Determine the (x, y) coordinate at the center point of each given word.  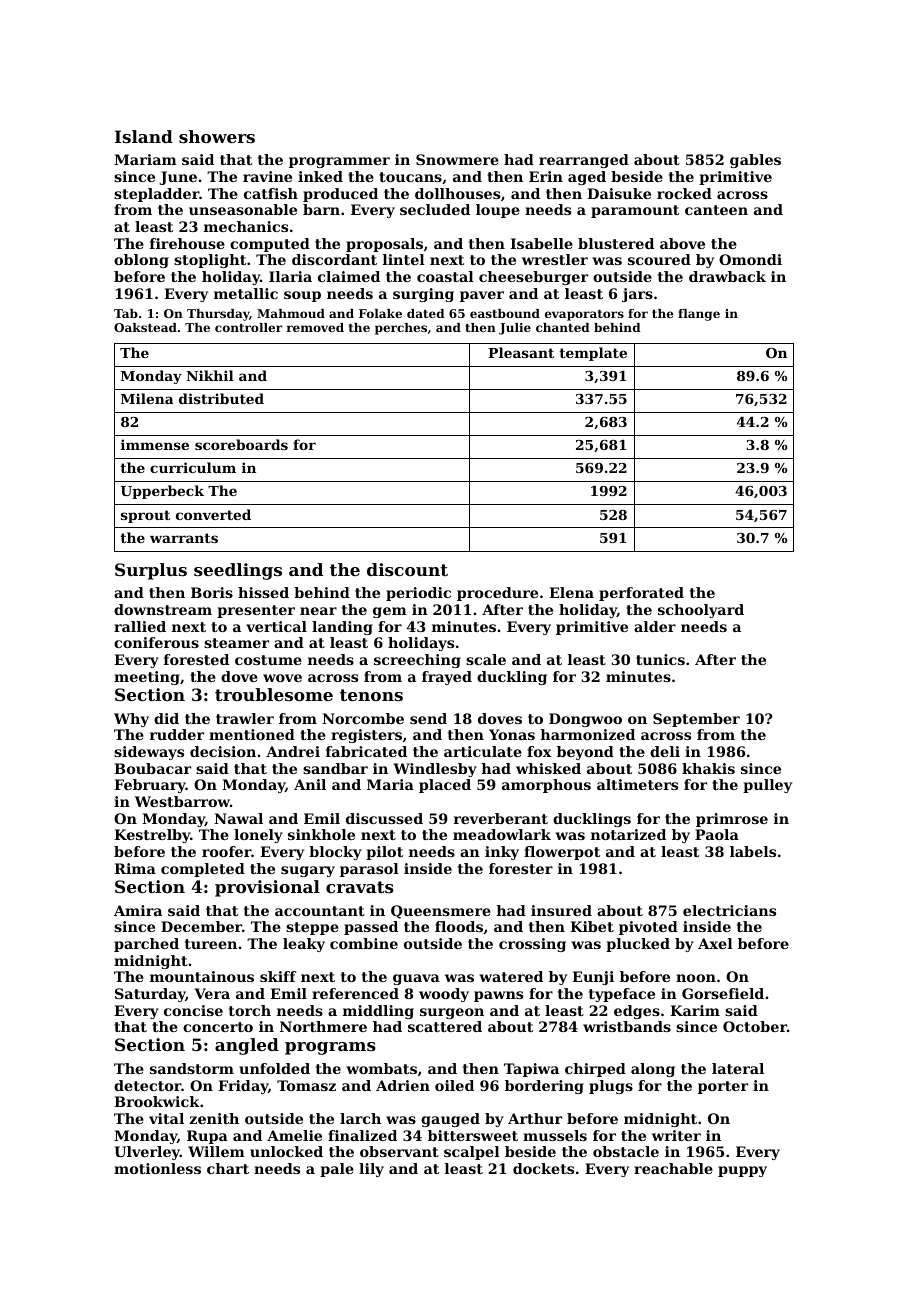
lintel (404, 259)
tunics (660, 659)
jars (637, 295)
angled (247, 1046)
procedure (497, 594)
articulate (483, 751)
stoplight (210, 261)
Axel (715, 943)
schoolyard (701, 611)
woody (444, 995)
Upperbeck (162, 492)
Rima (135, 868)
